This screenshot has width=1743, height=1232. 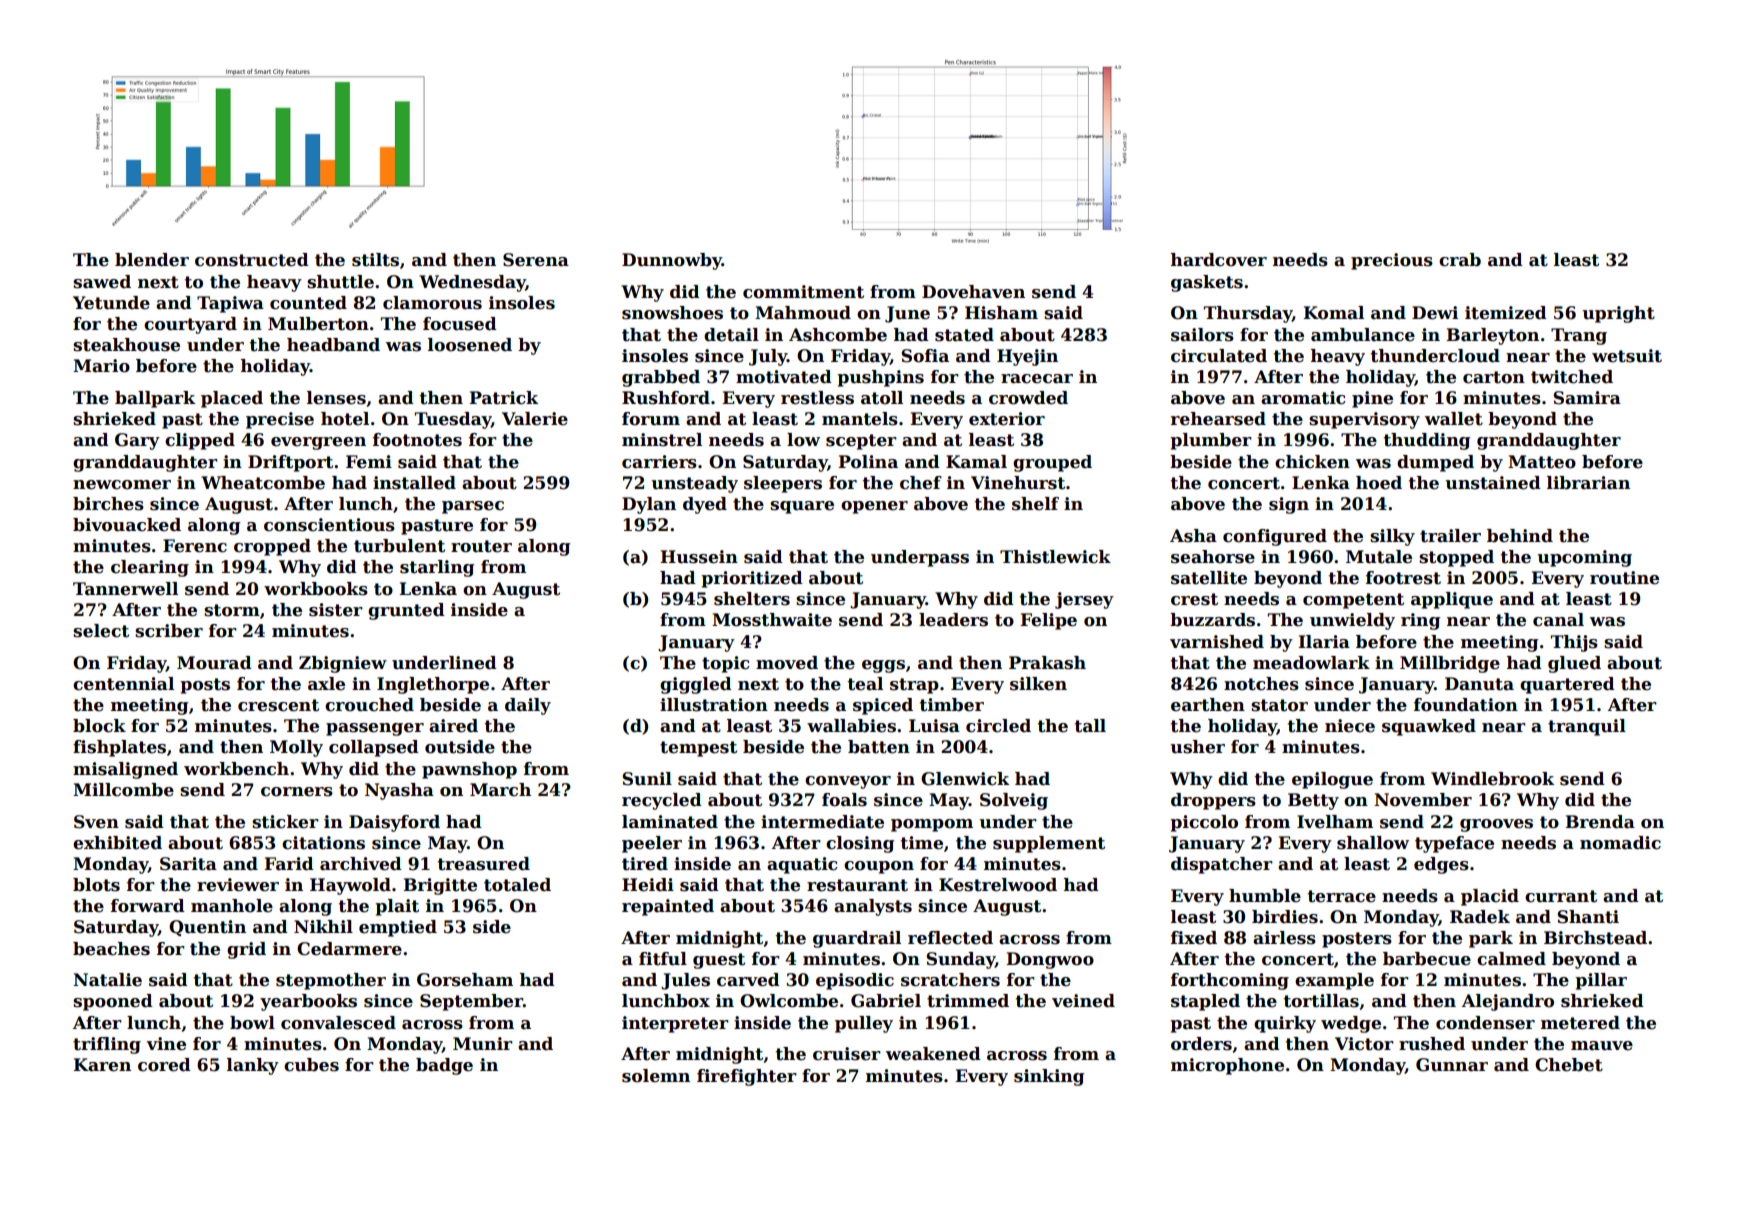 What do you see at coordinates (1480, 917) in the screenshot?
I see `Radek` at bounding box center [1480, 917].
